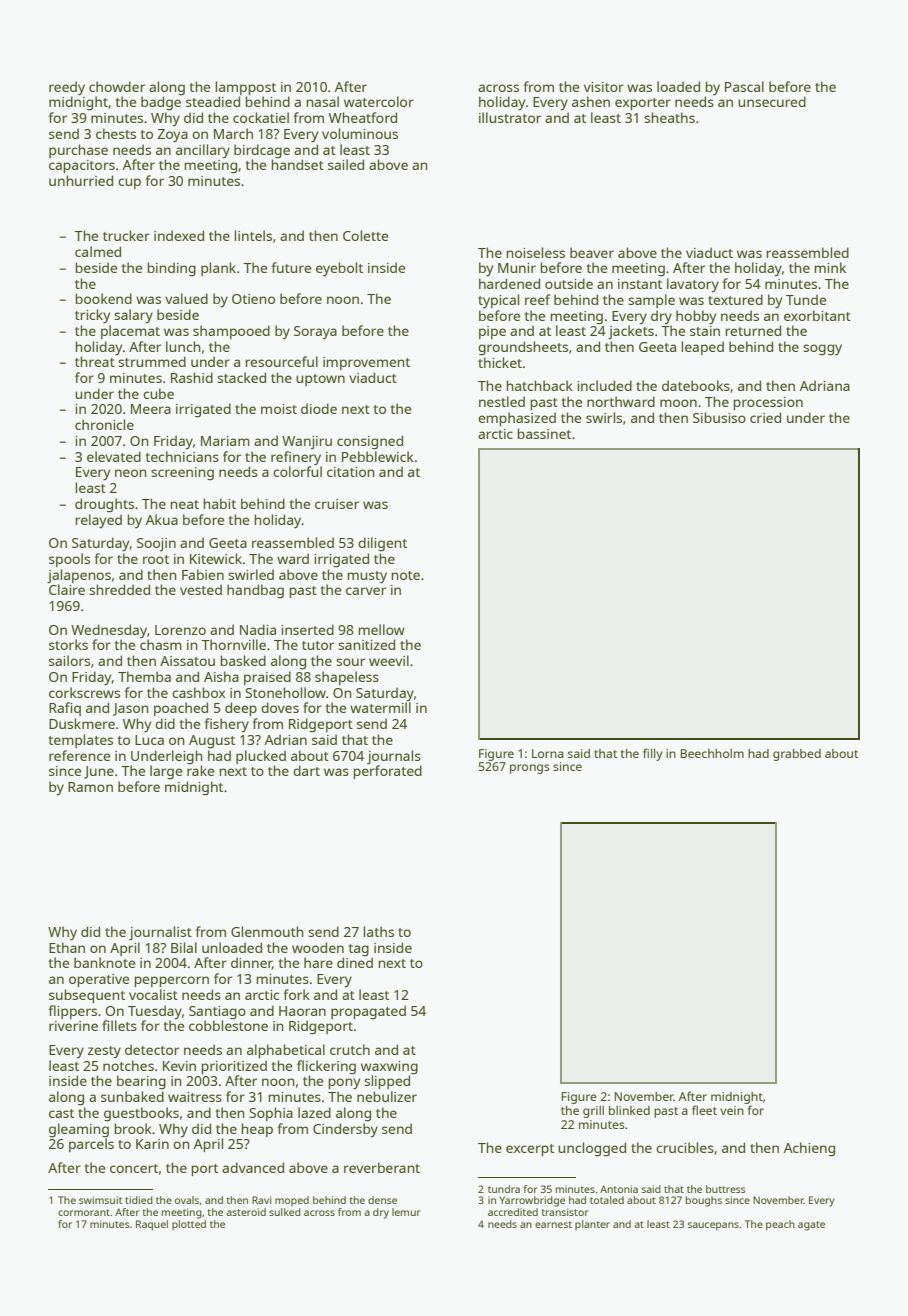  I want to click on chowder, so click(117, 86).
